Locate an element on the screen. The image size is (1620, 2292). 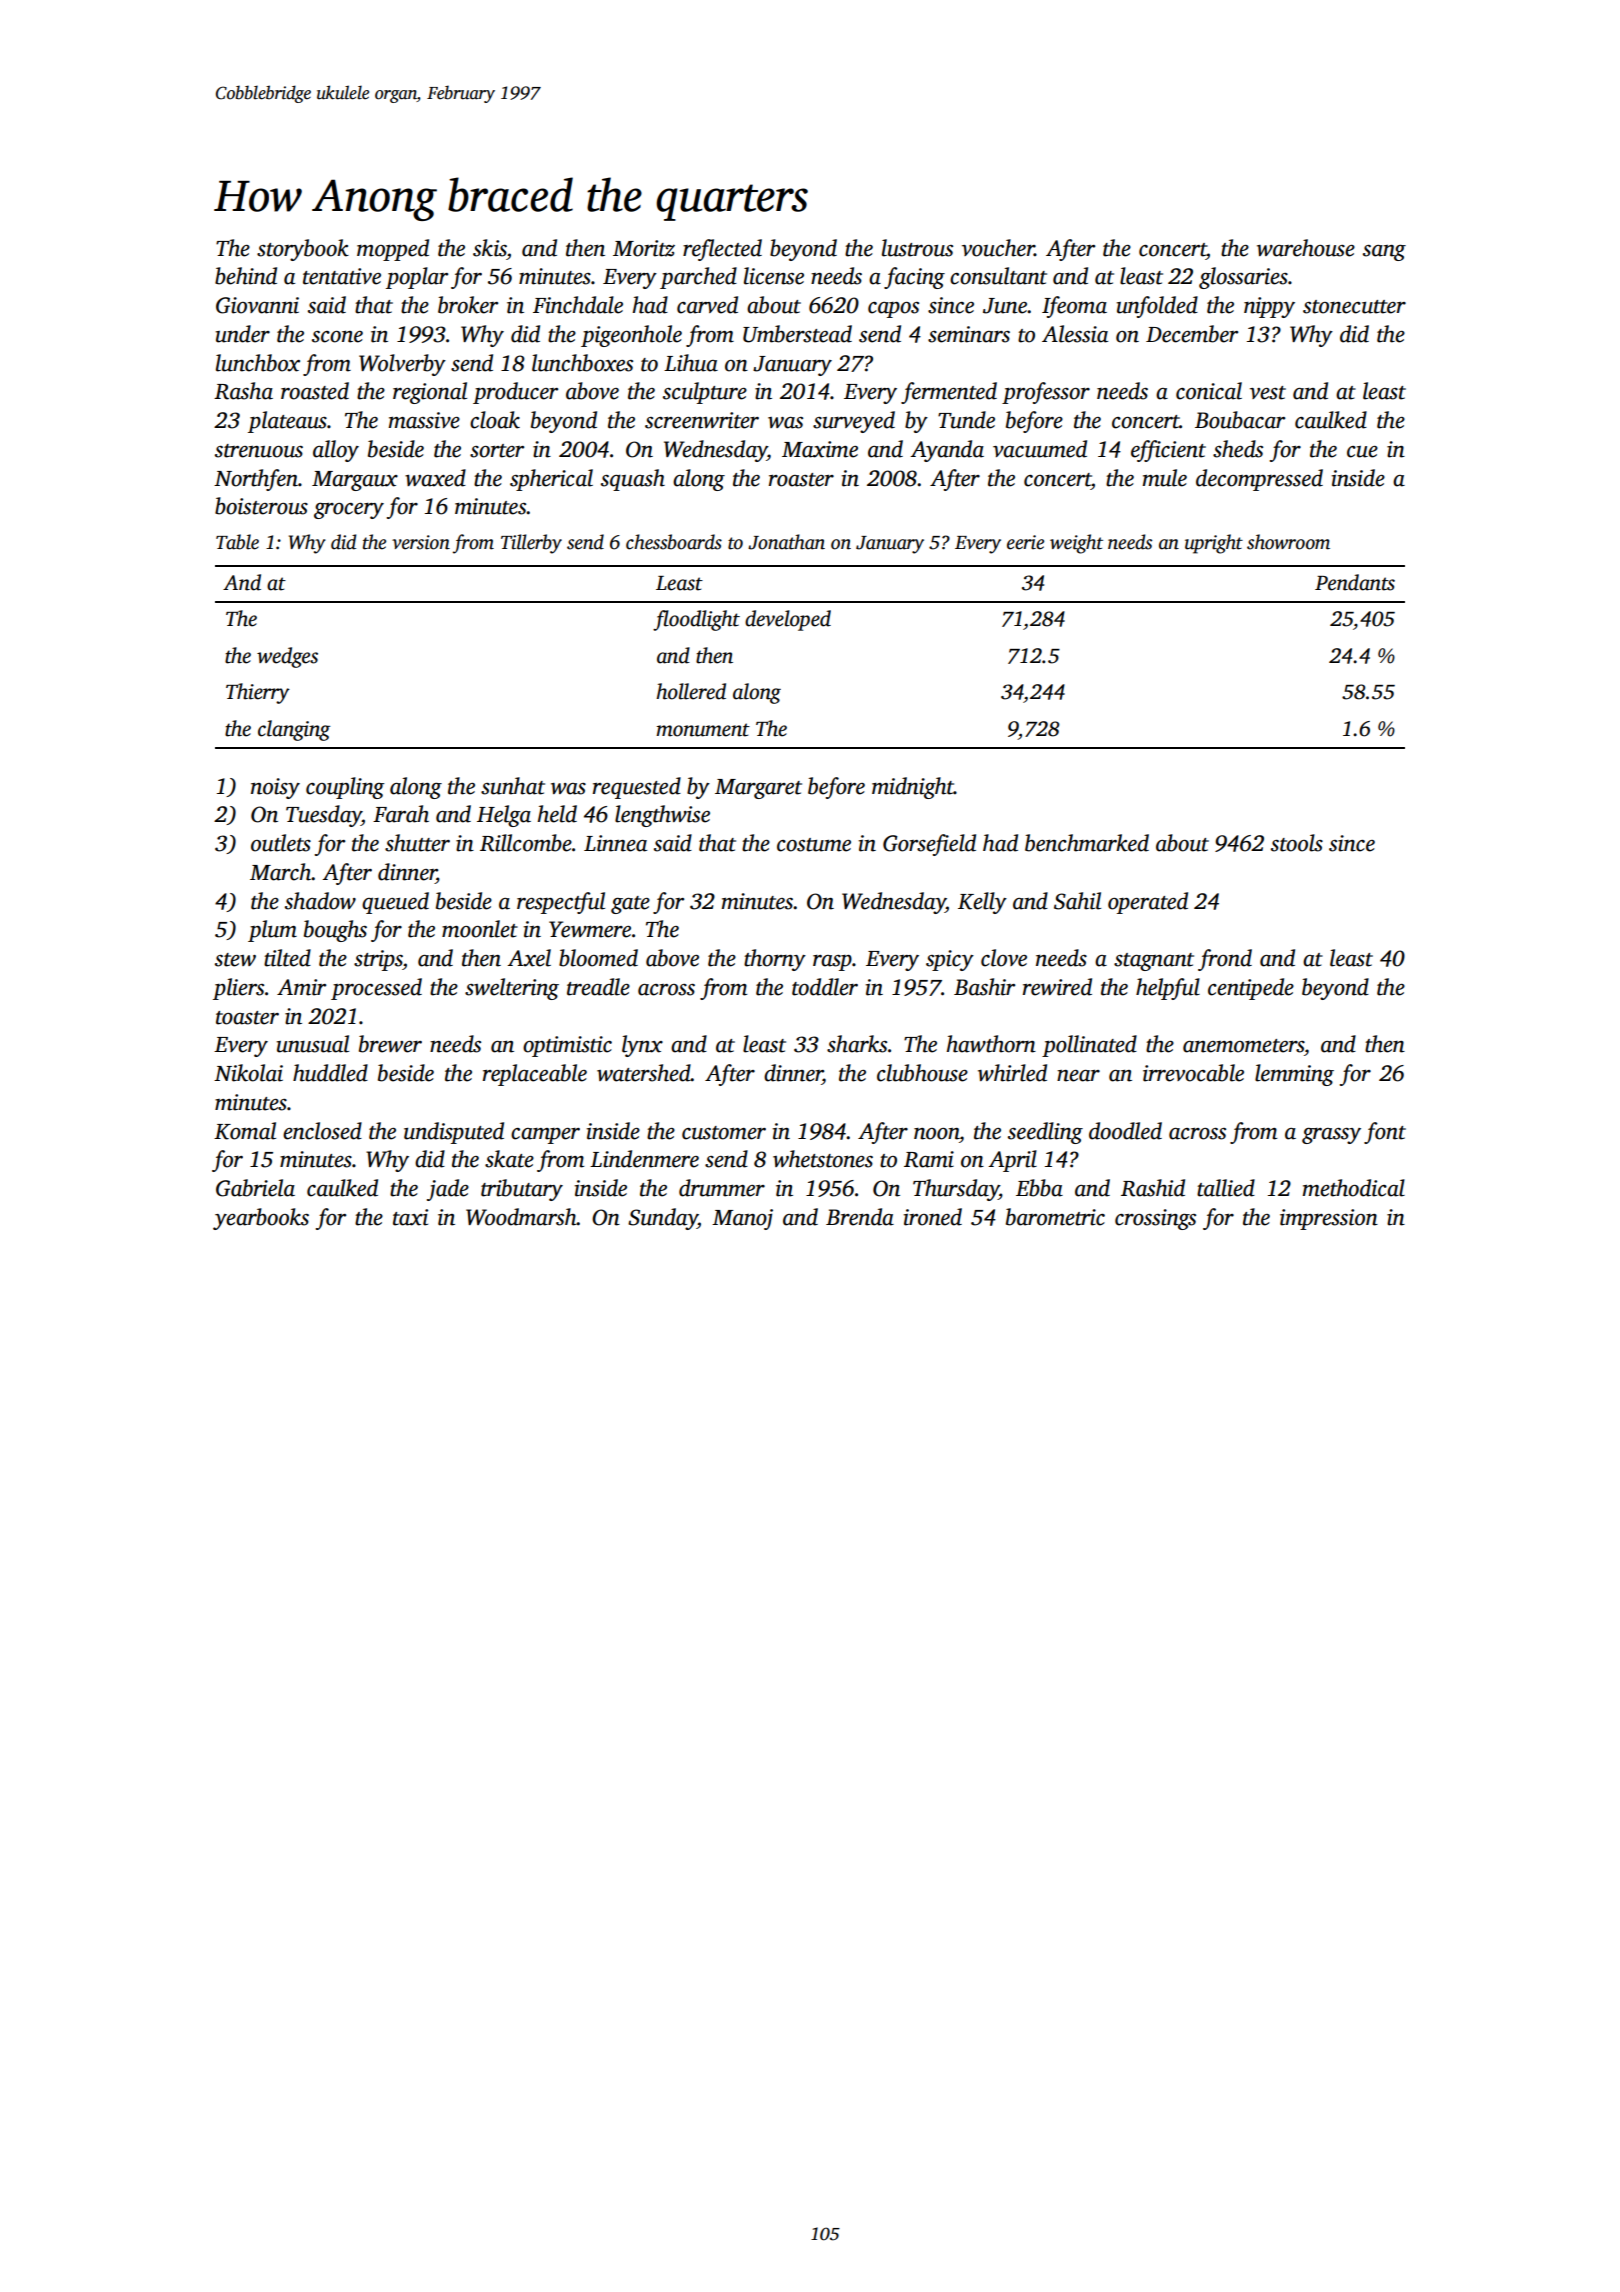
processed is located at coordinates (376, 989).
